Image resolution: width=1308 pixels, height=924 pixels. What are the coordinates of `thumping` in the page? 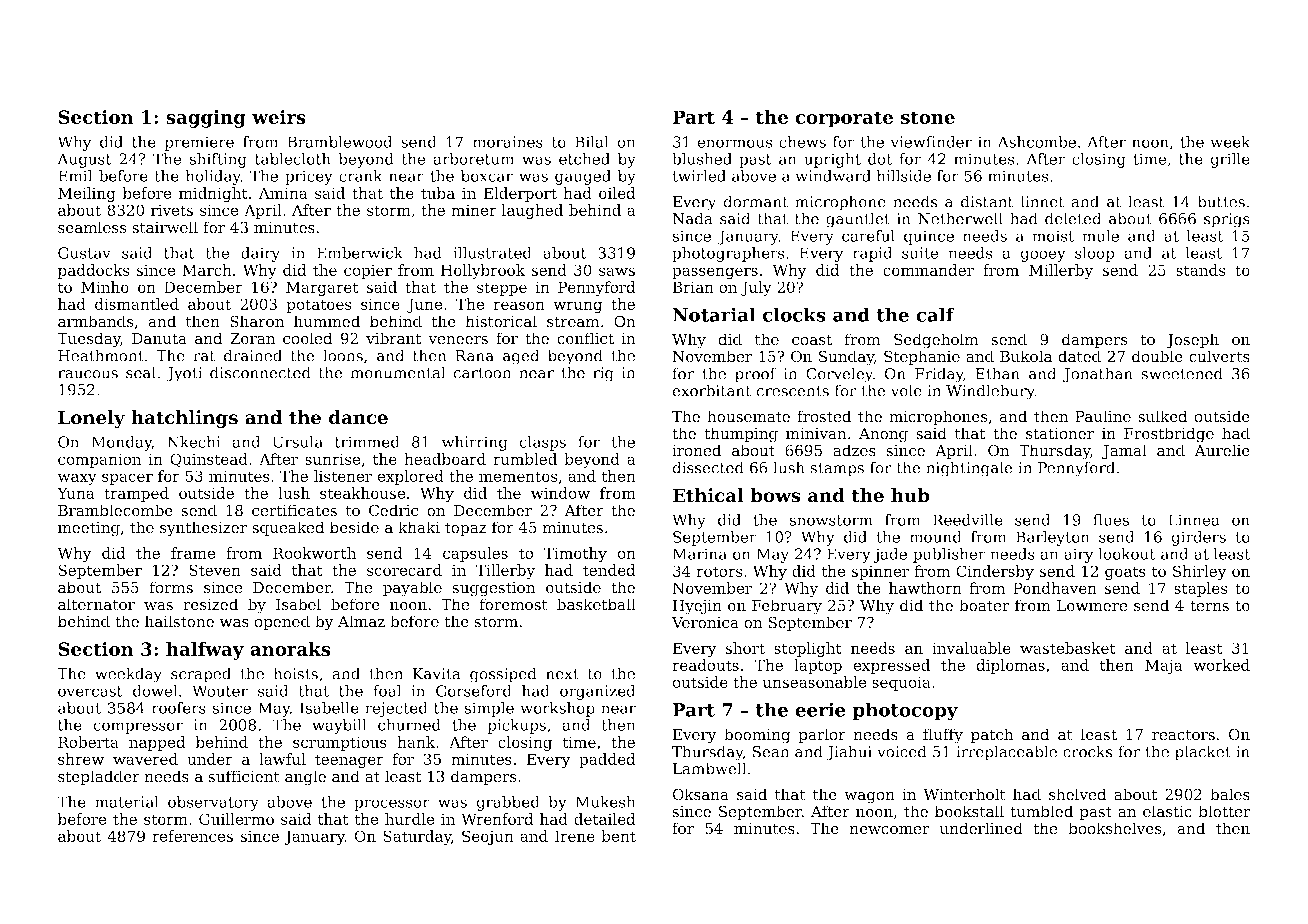 It's located at (741, 435).
